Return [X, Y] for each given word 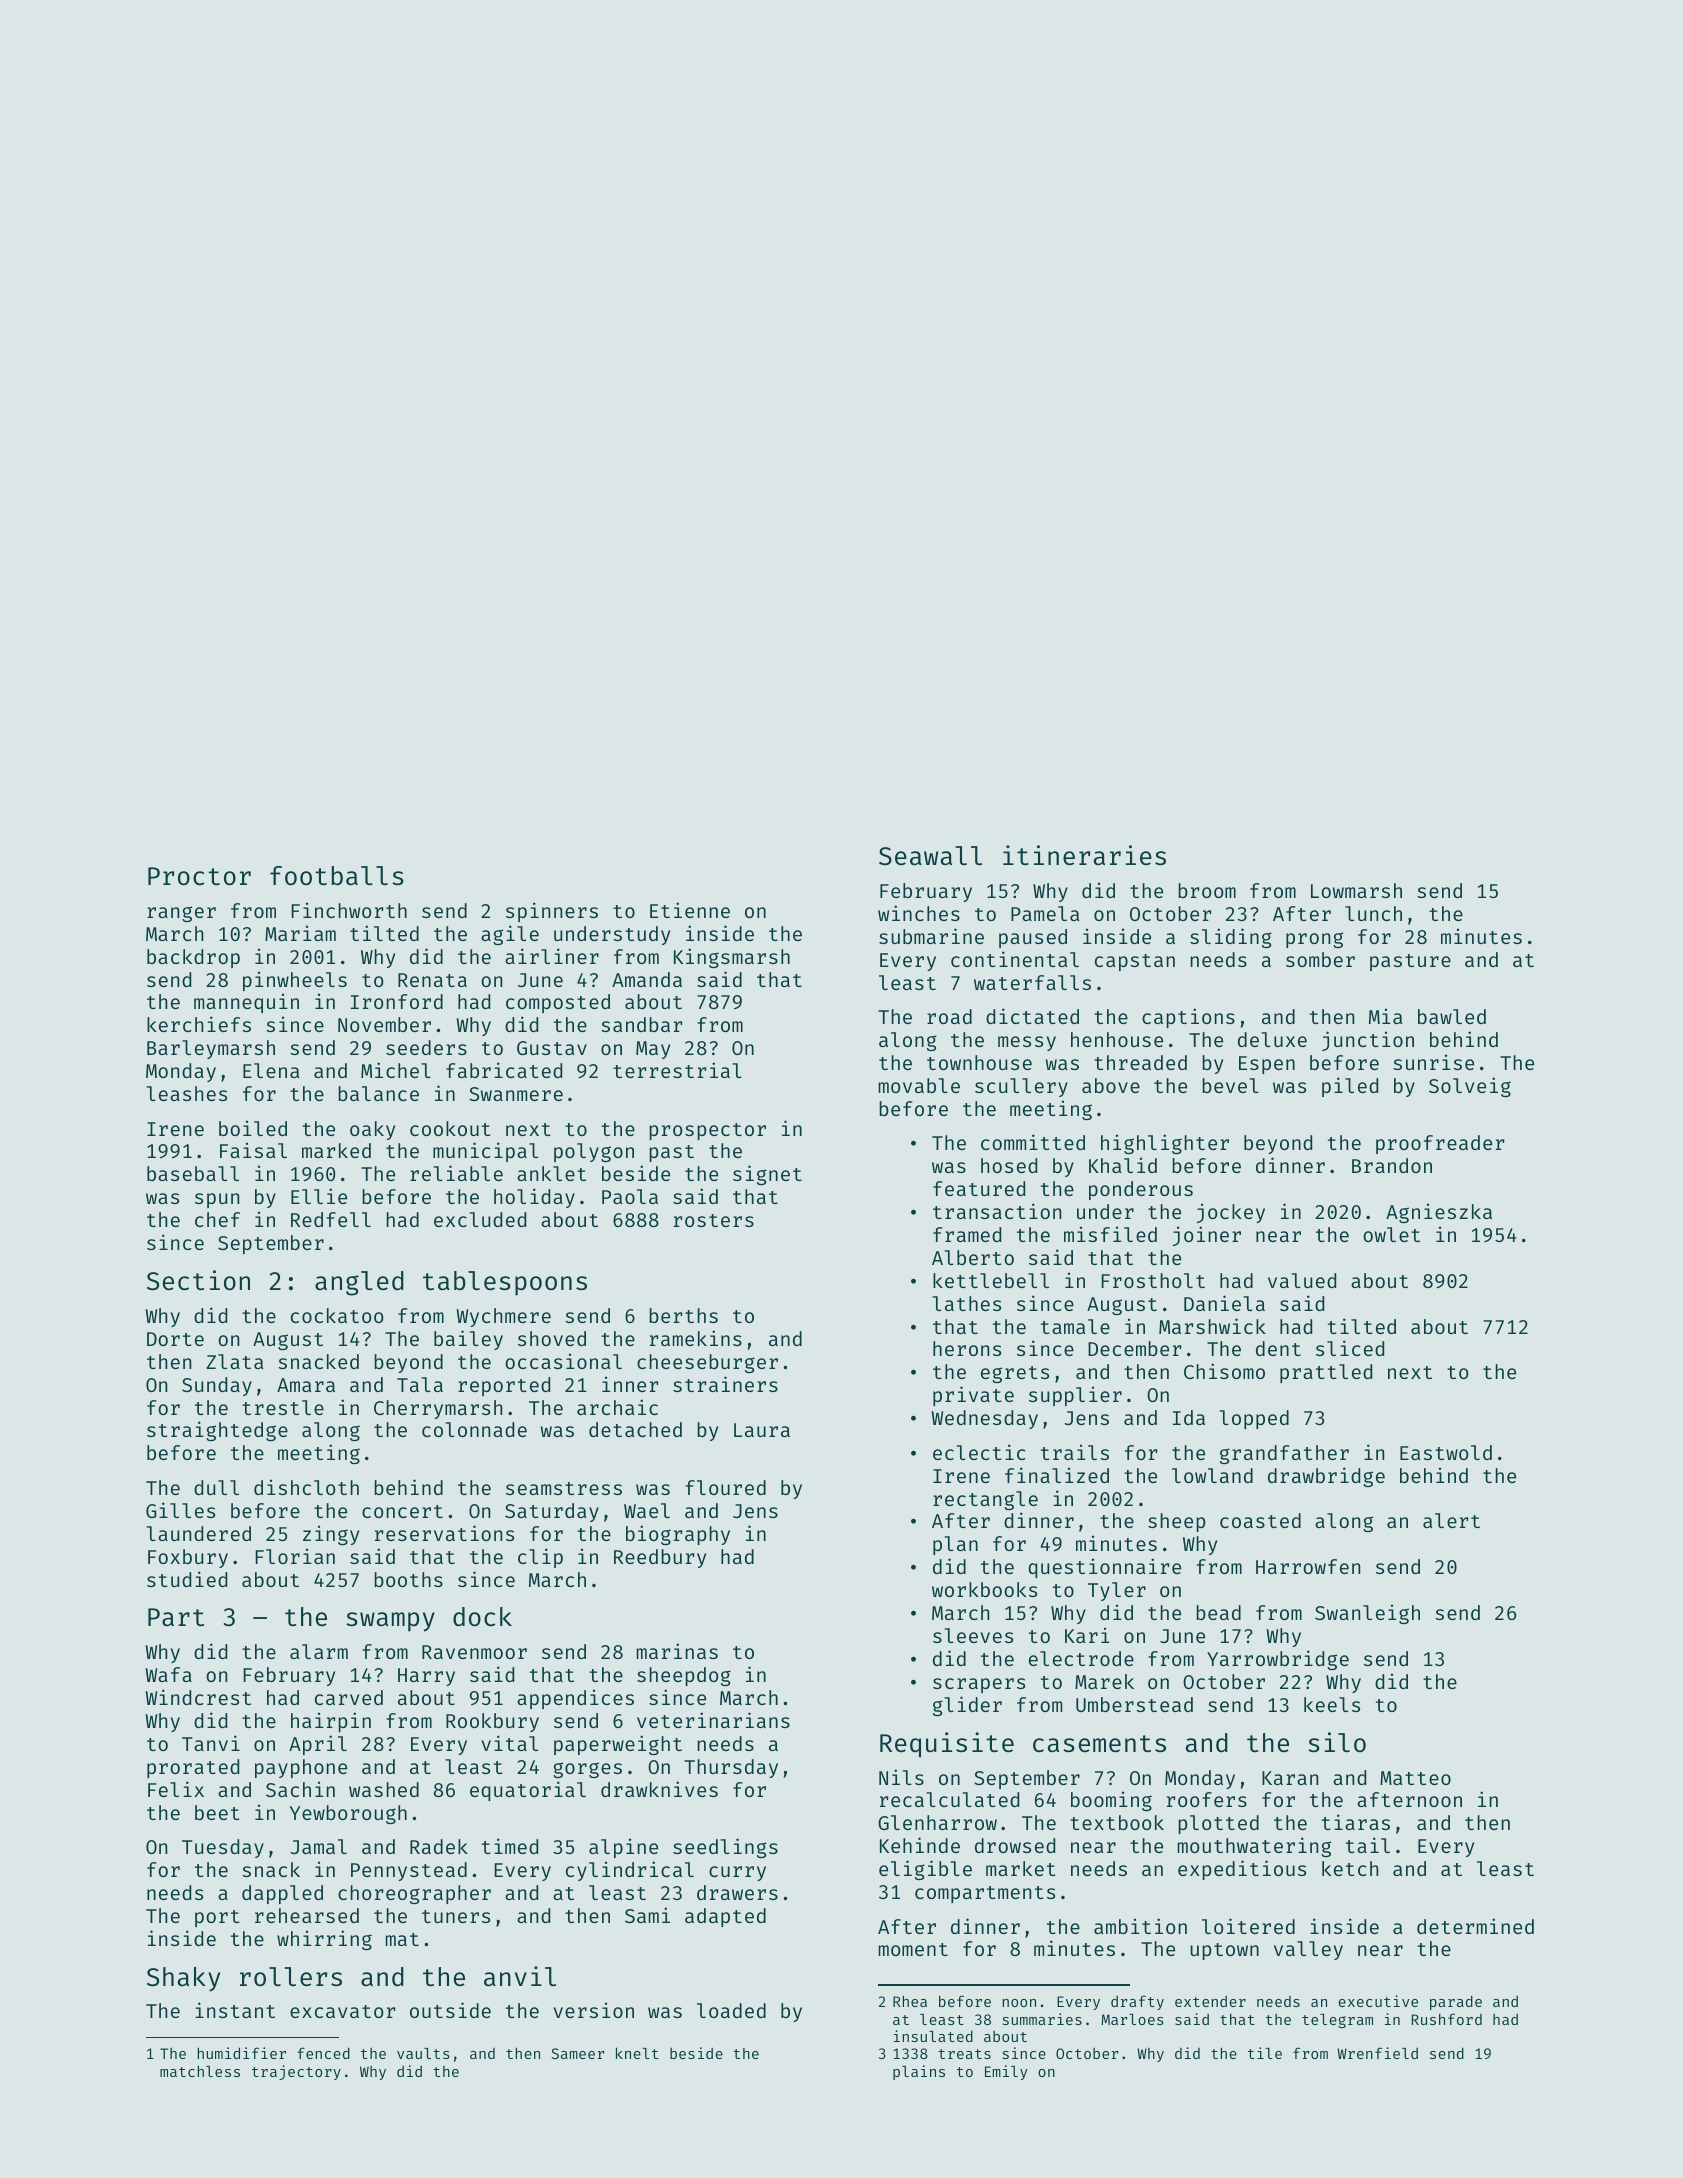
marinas [677, 1651]
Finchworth [349, 910]
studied [187, 1579]
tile [1265, 2053]
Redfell [331, 1219]
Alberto [973, 1257]
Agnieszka [1439, 1213]
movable [919, 1085]
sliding [1231, 938]
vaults [423, 2053]
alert [1451, 1520]
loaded [731, 2010]
